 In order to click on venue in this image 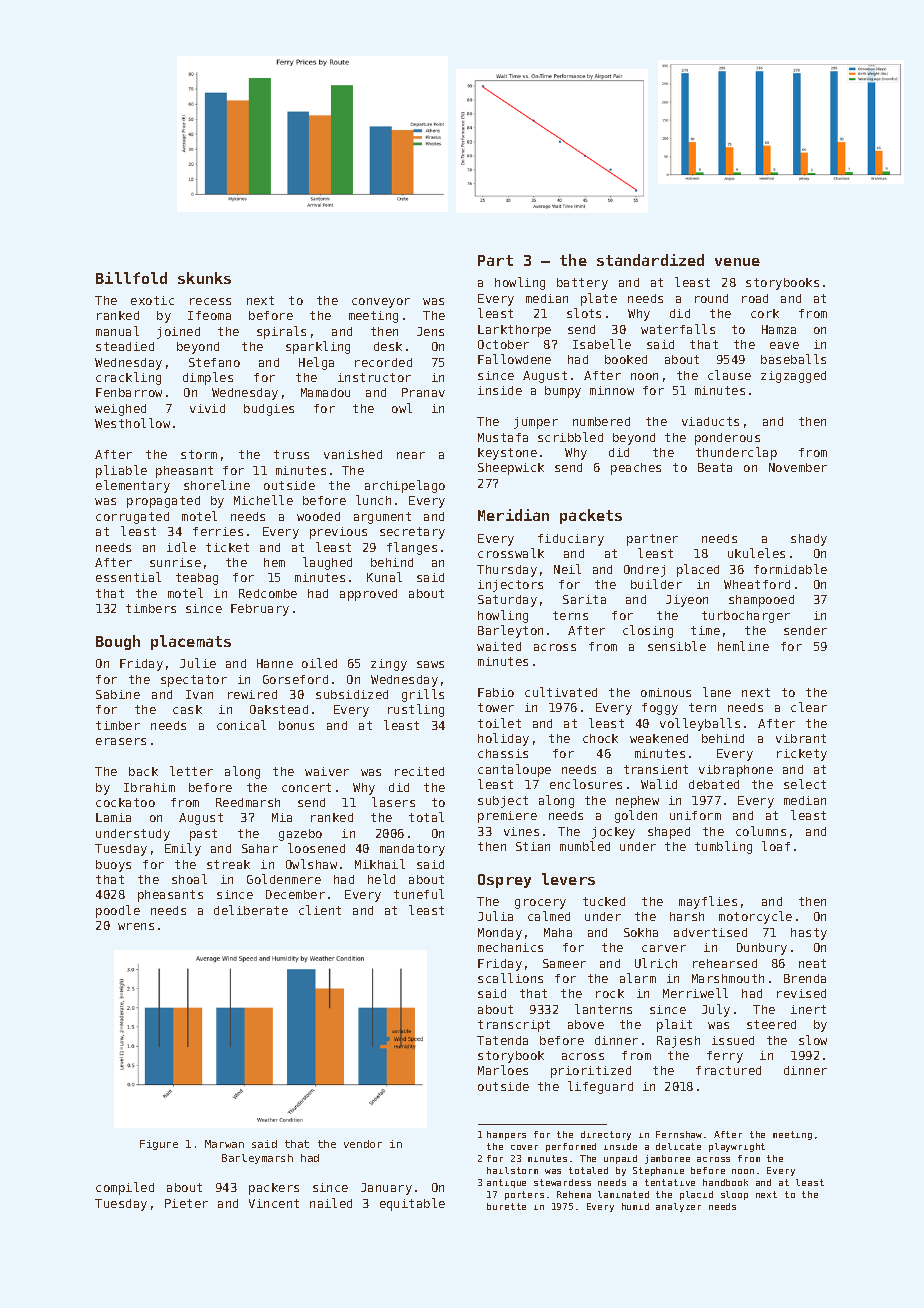, I will do `click(737, 262)`.
